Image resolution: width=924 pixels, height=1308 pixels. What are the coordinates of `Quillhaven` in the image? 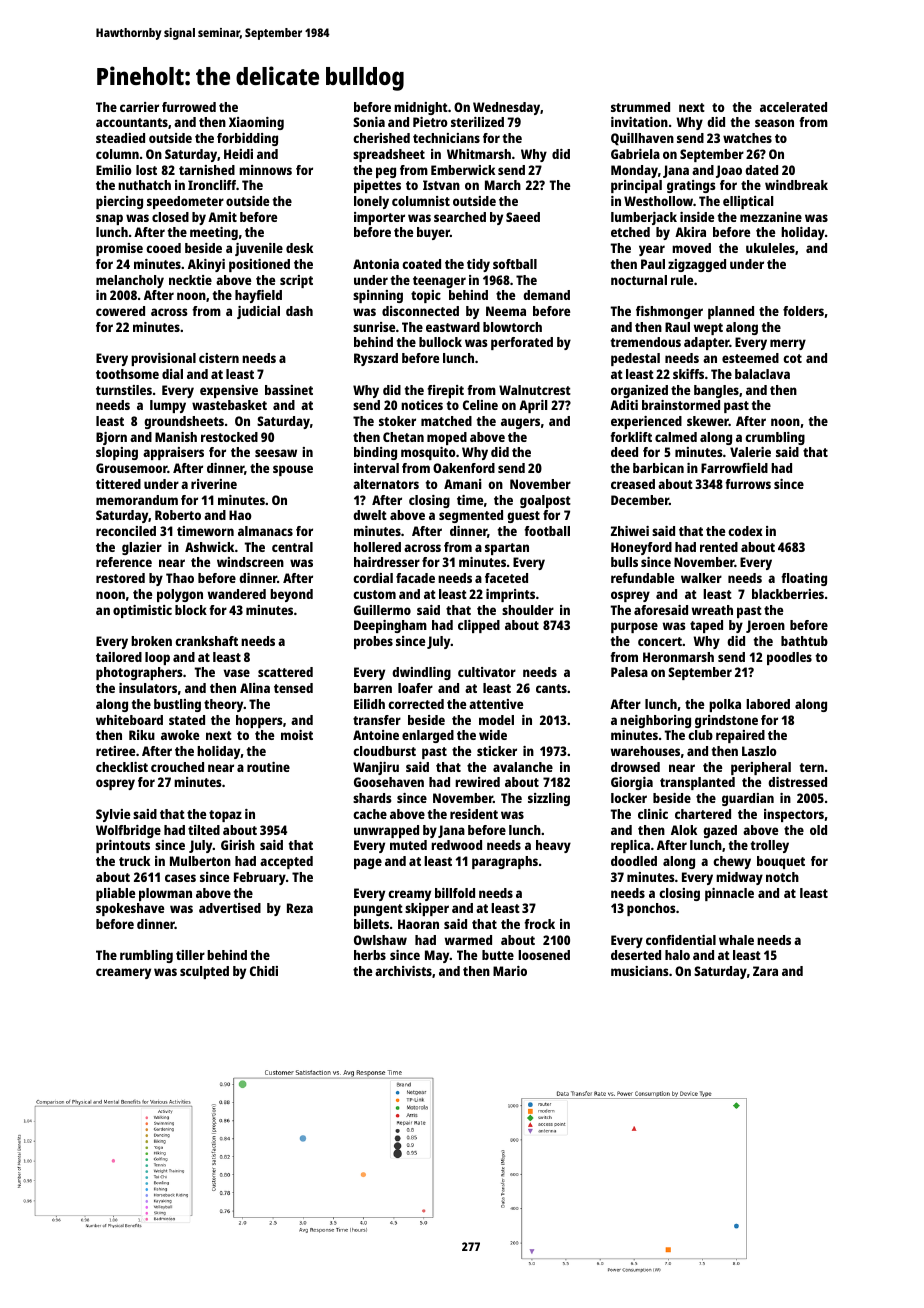 It's located at (642, 139).
